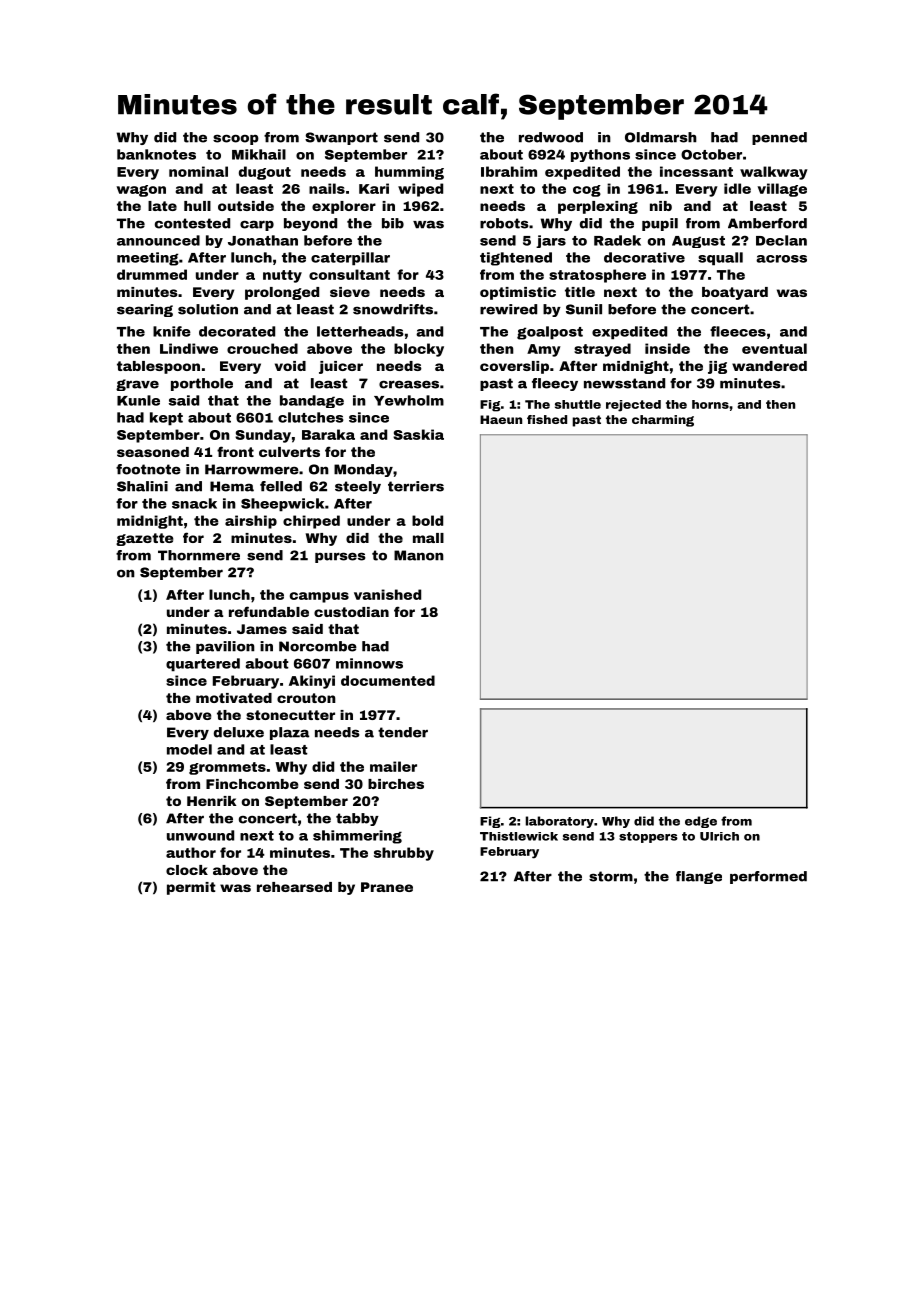  I want to click on eventual, so click(774, 348).
